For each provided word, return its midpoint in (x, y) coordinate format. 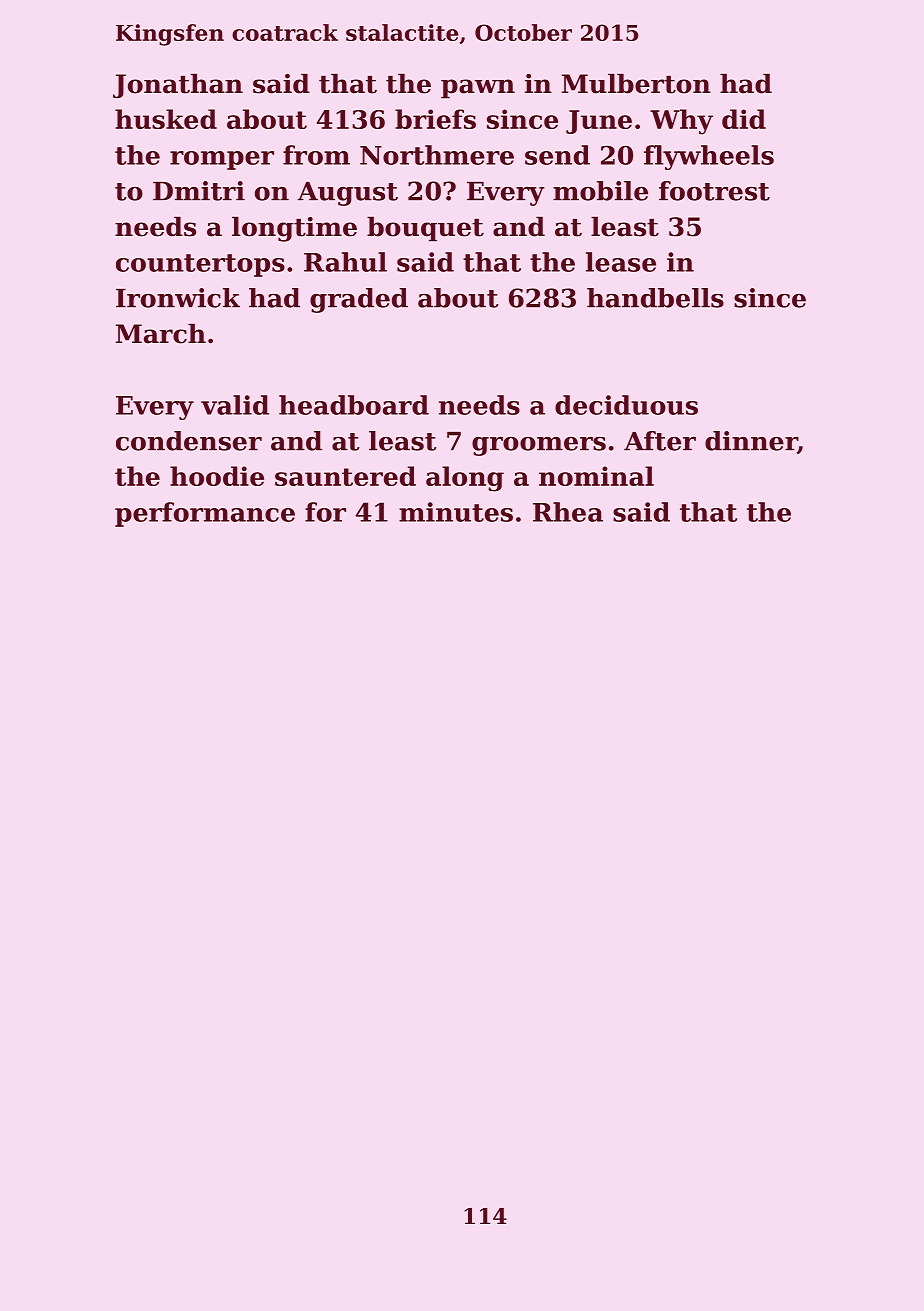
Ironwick (178, 298)
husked (166, 119)
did (744, 119)
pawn (478, 89)
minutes (456, 512)
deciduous (626, 405)
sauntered (345, 476)
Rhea (568, 512)
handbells (655, 298)
